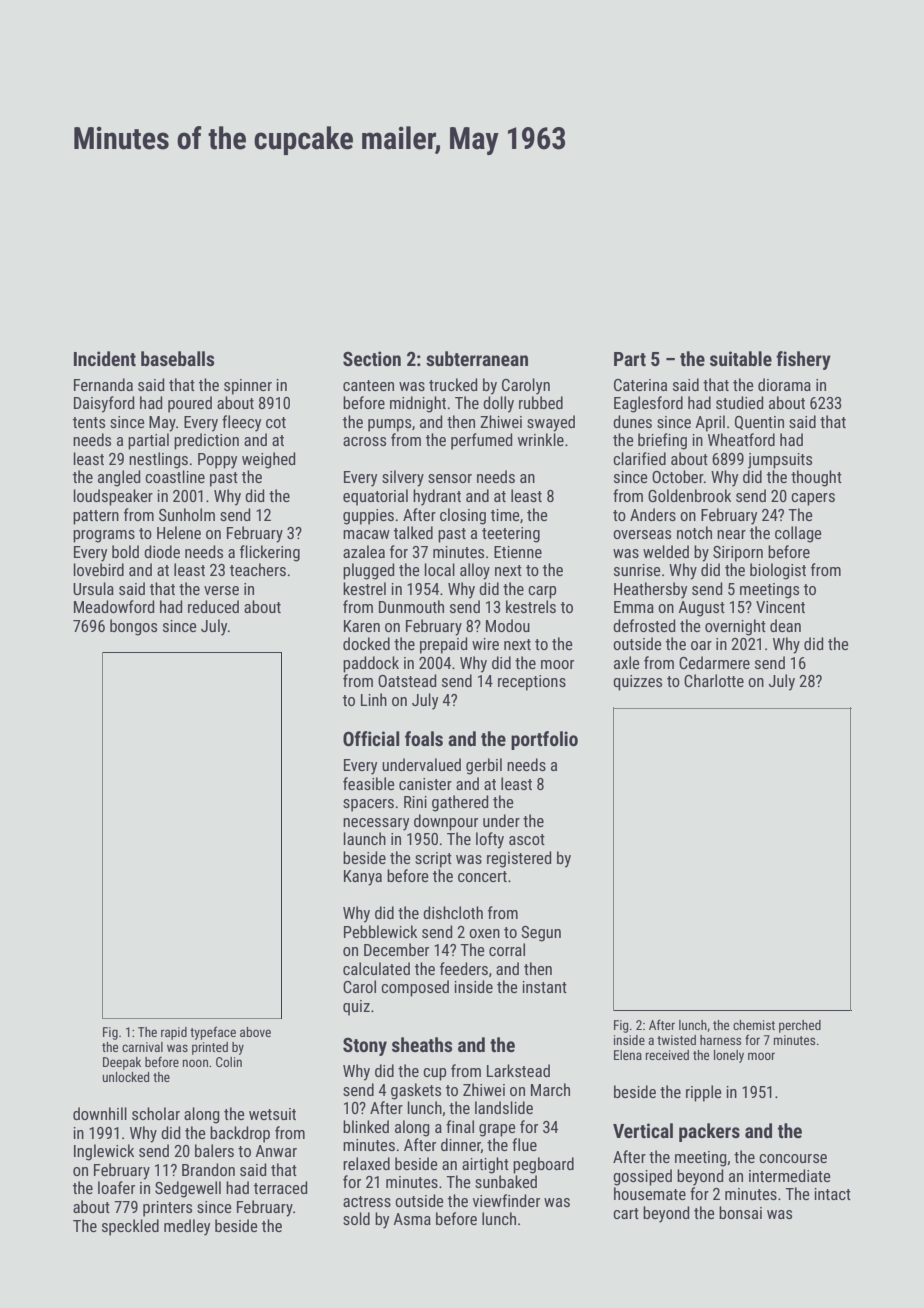 The height and width of the screenshot is (1308, 924). I want to click on axle, so click(627, 662).
